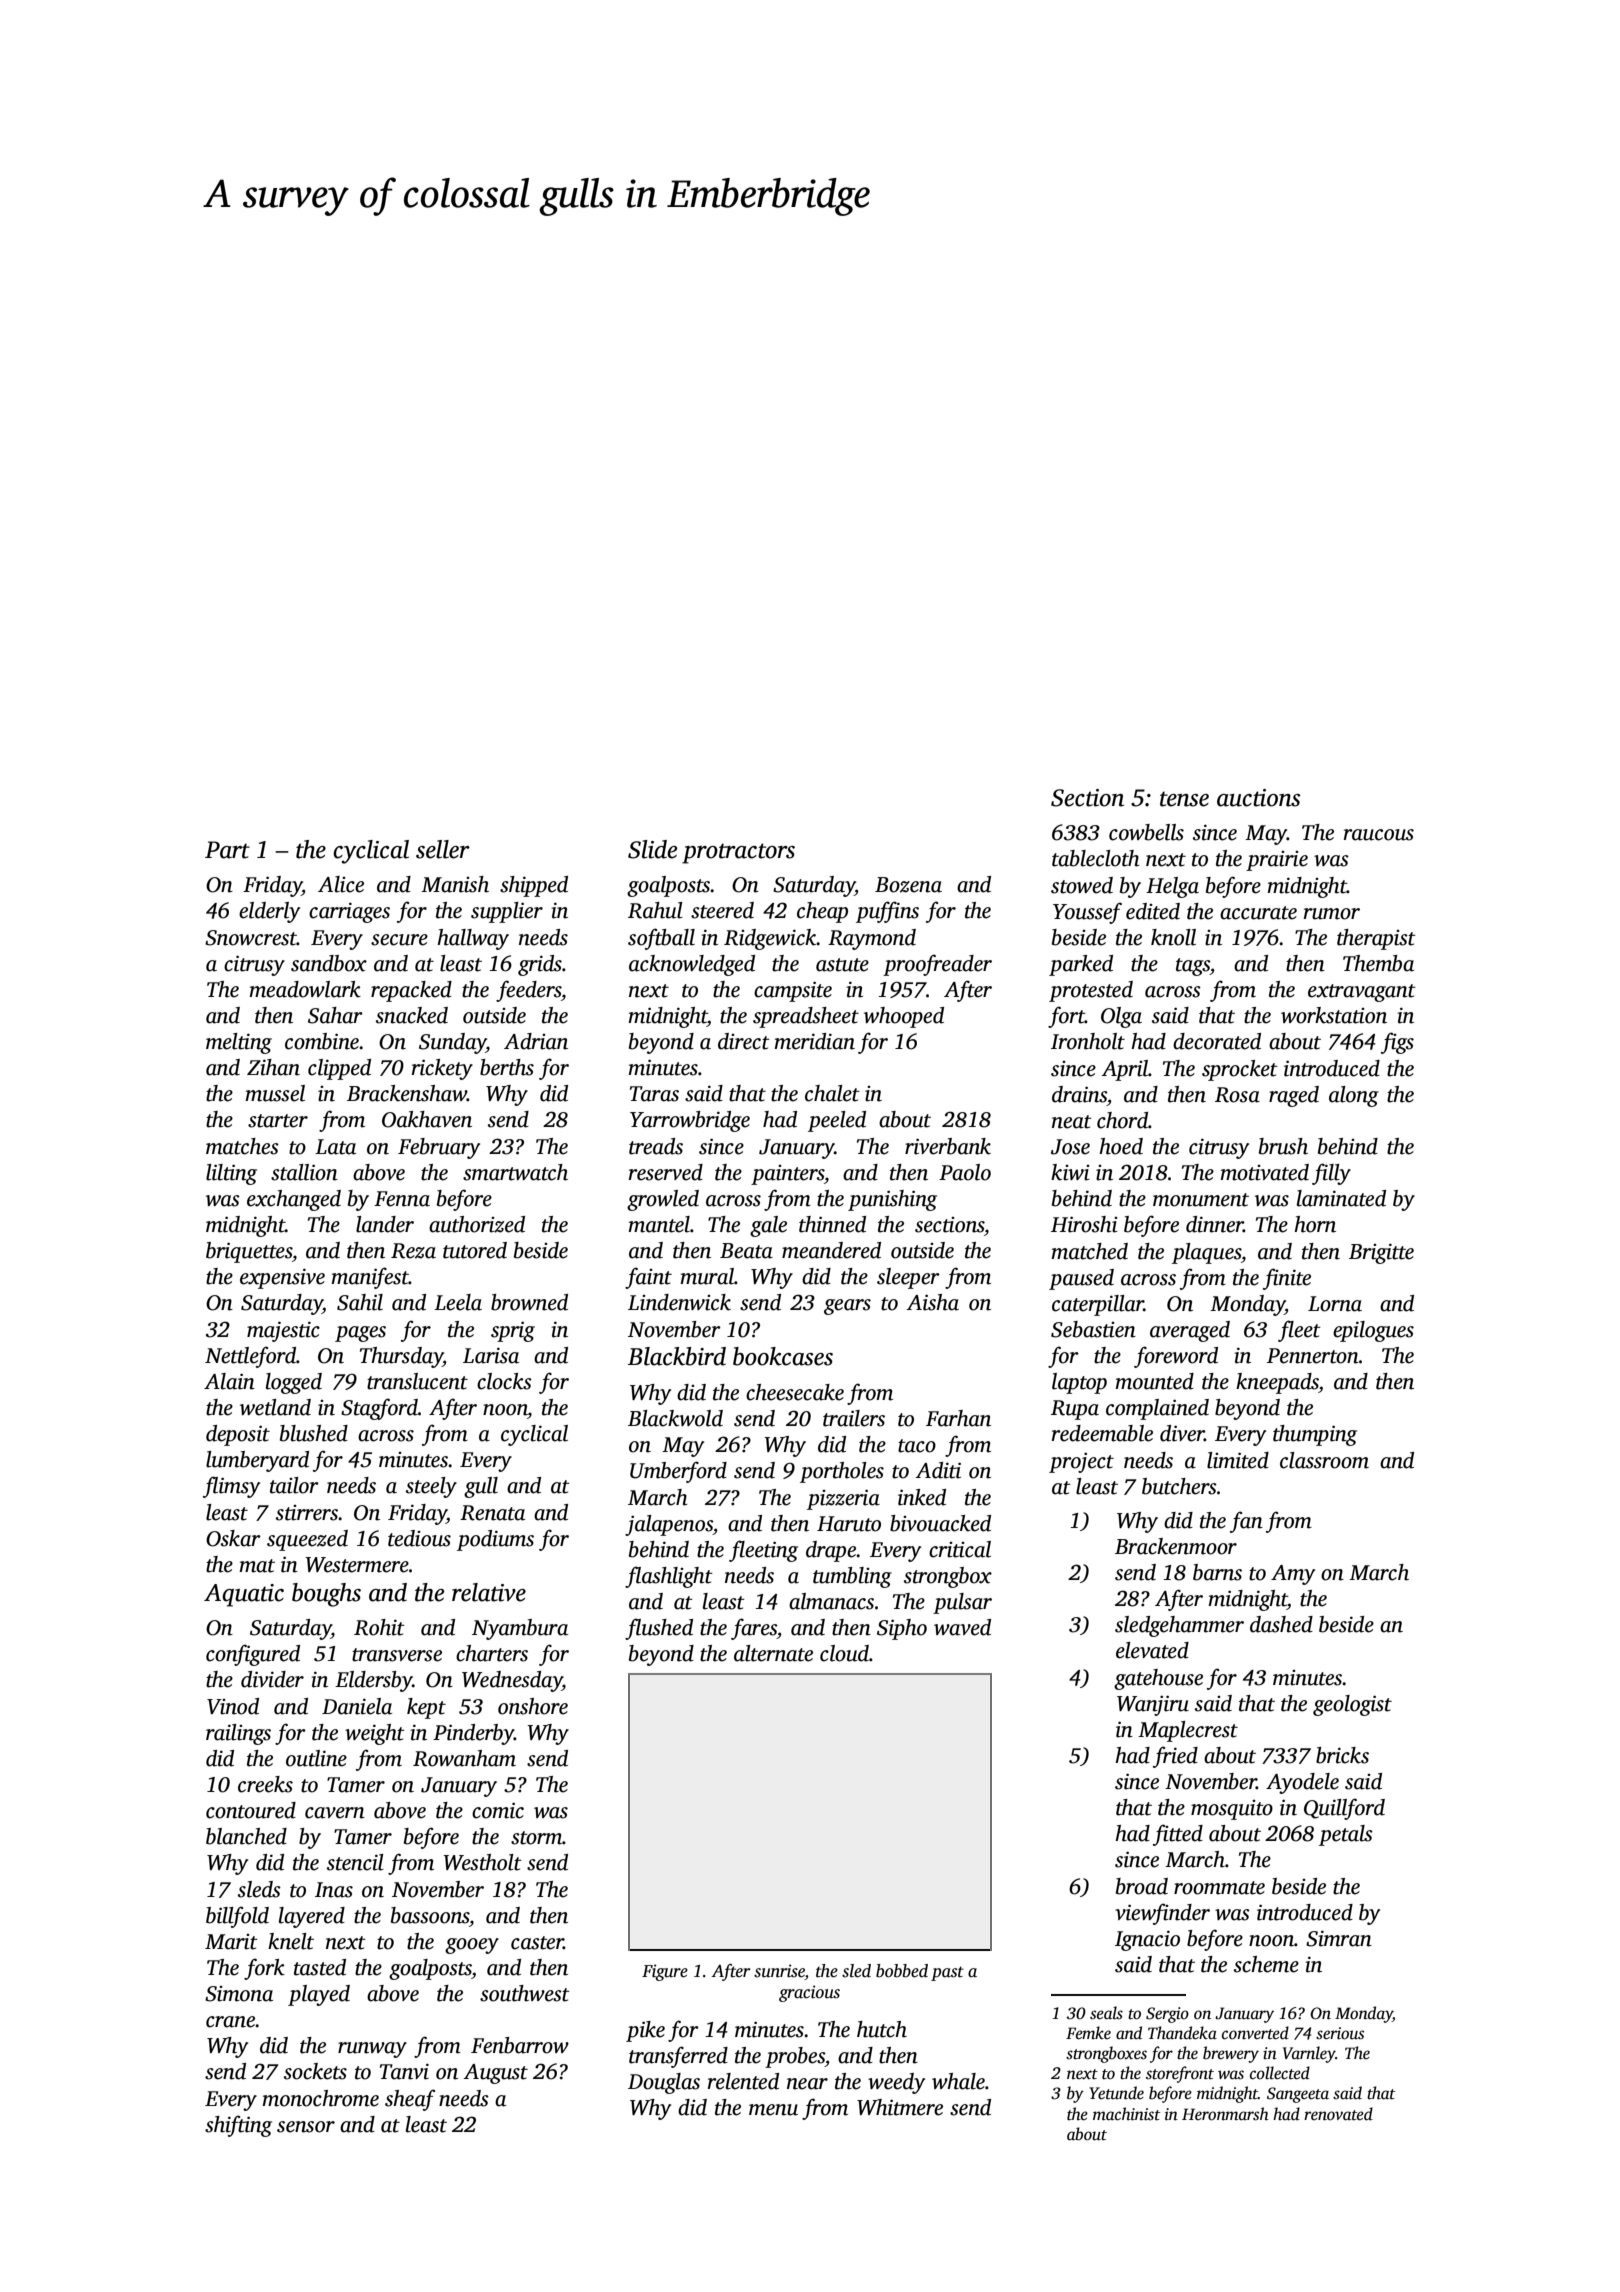 The height and width of the screenshot is (2292, 1620). What do you see at coordinates (887, 912) in the screenshot?
I see `puffins` at bounding box center [887, 912].
